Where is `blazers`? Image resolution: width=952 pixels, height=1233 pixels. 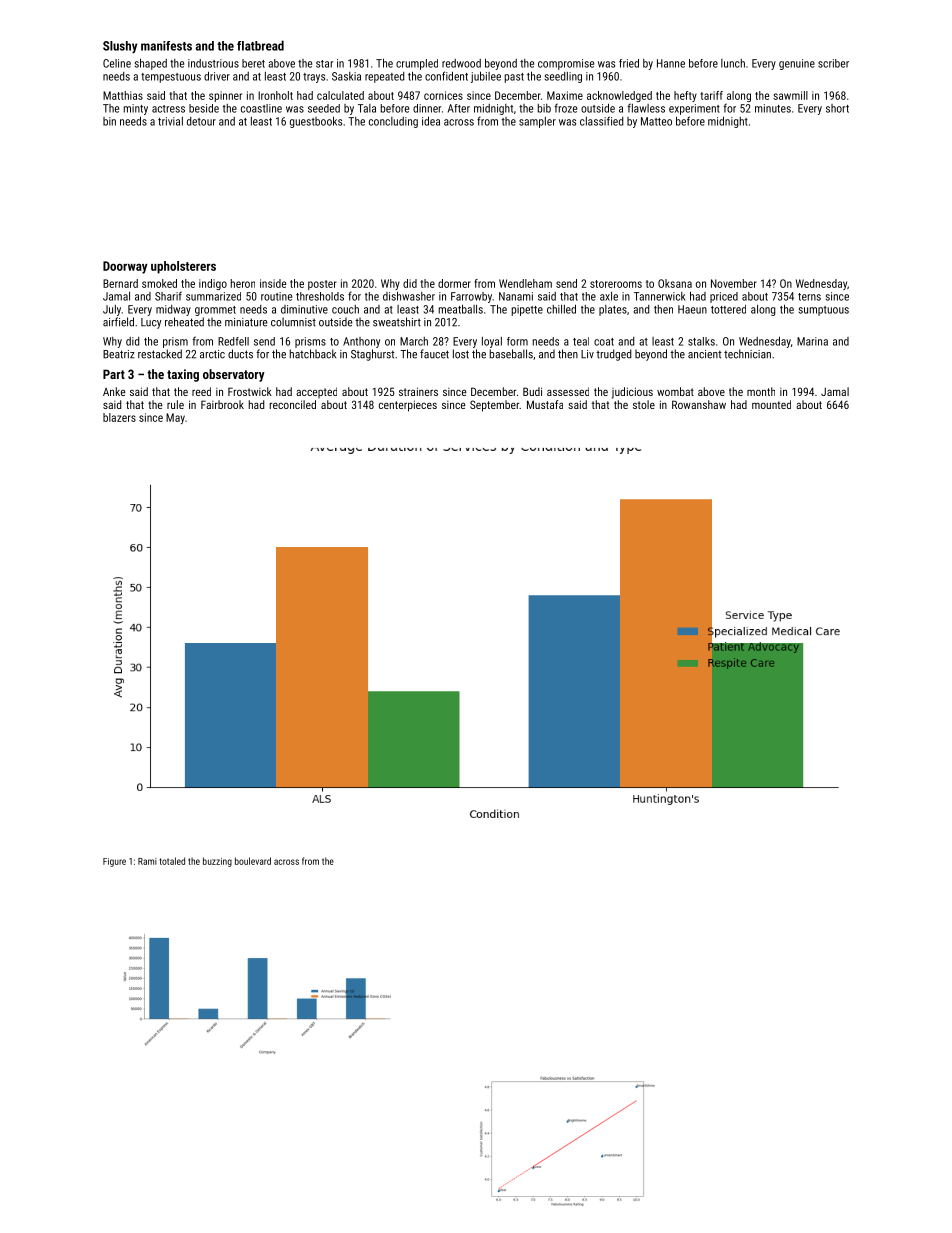 blazers is located at coordinates (119, 417).
